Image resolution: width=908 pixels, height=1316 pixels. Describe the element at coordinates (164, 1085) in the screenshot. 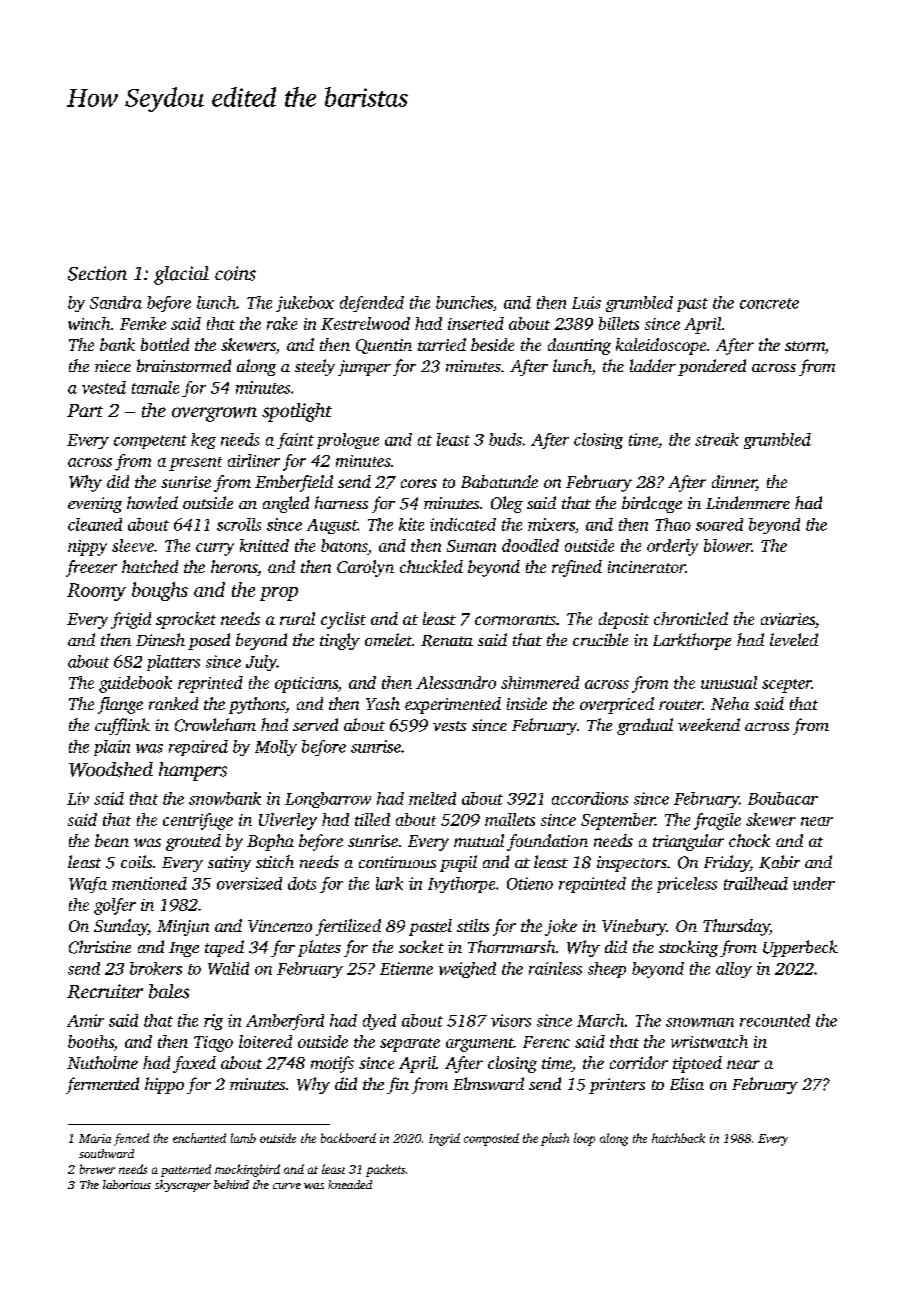

I see `hippo` at that location.
